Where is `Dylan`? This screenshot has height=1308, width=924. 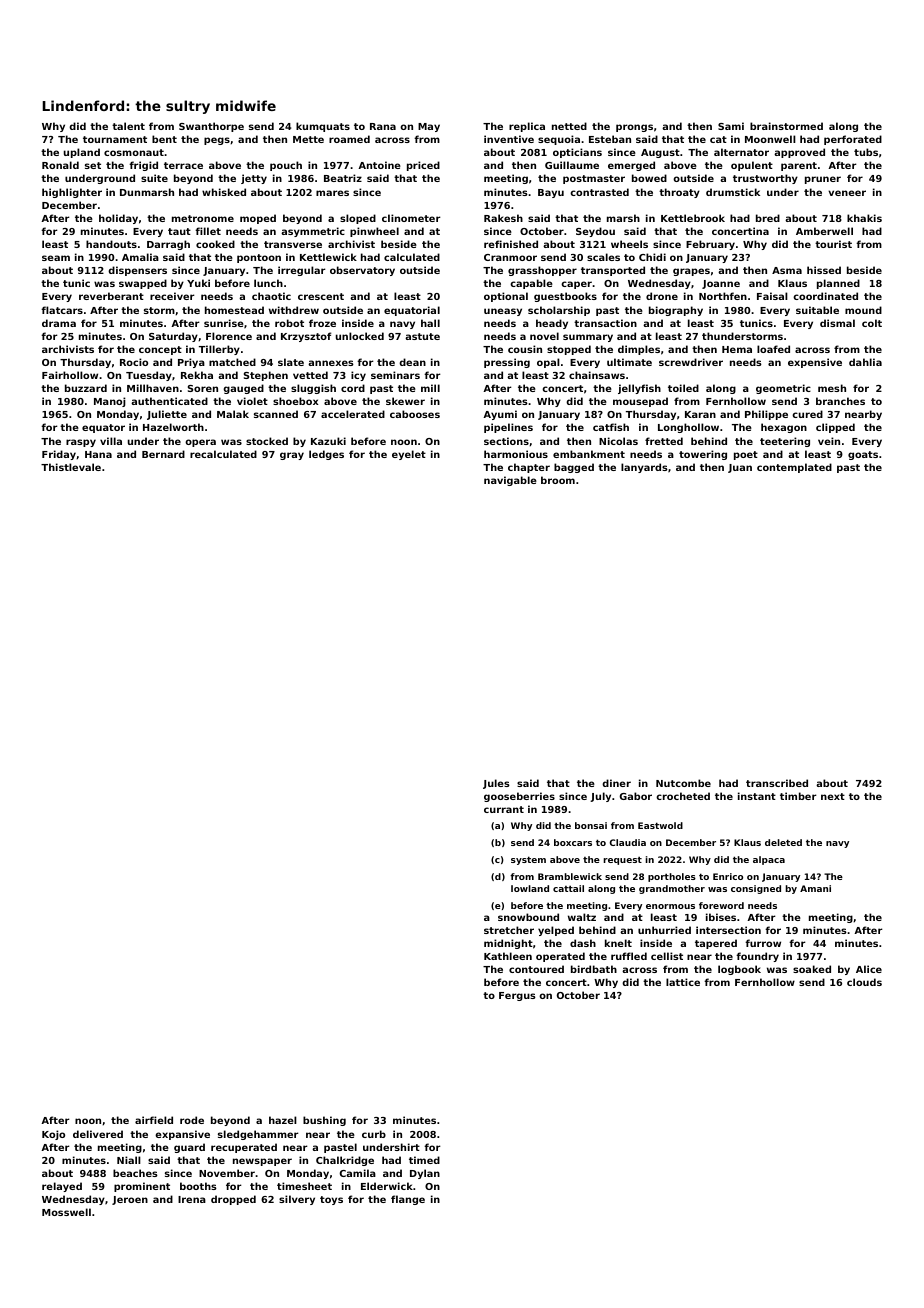 Dylan is located at coordinates (425, 1174).
